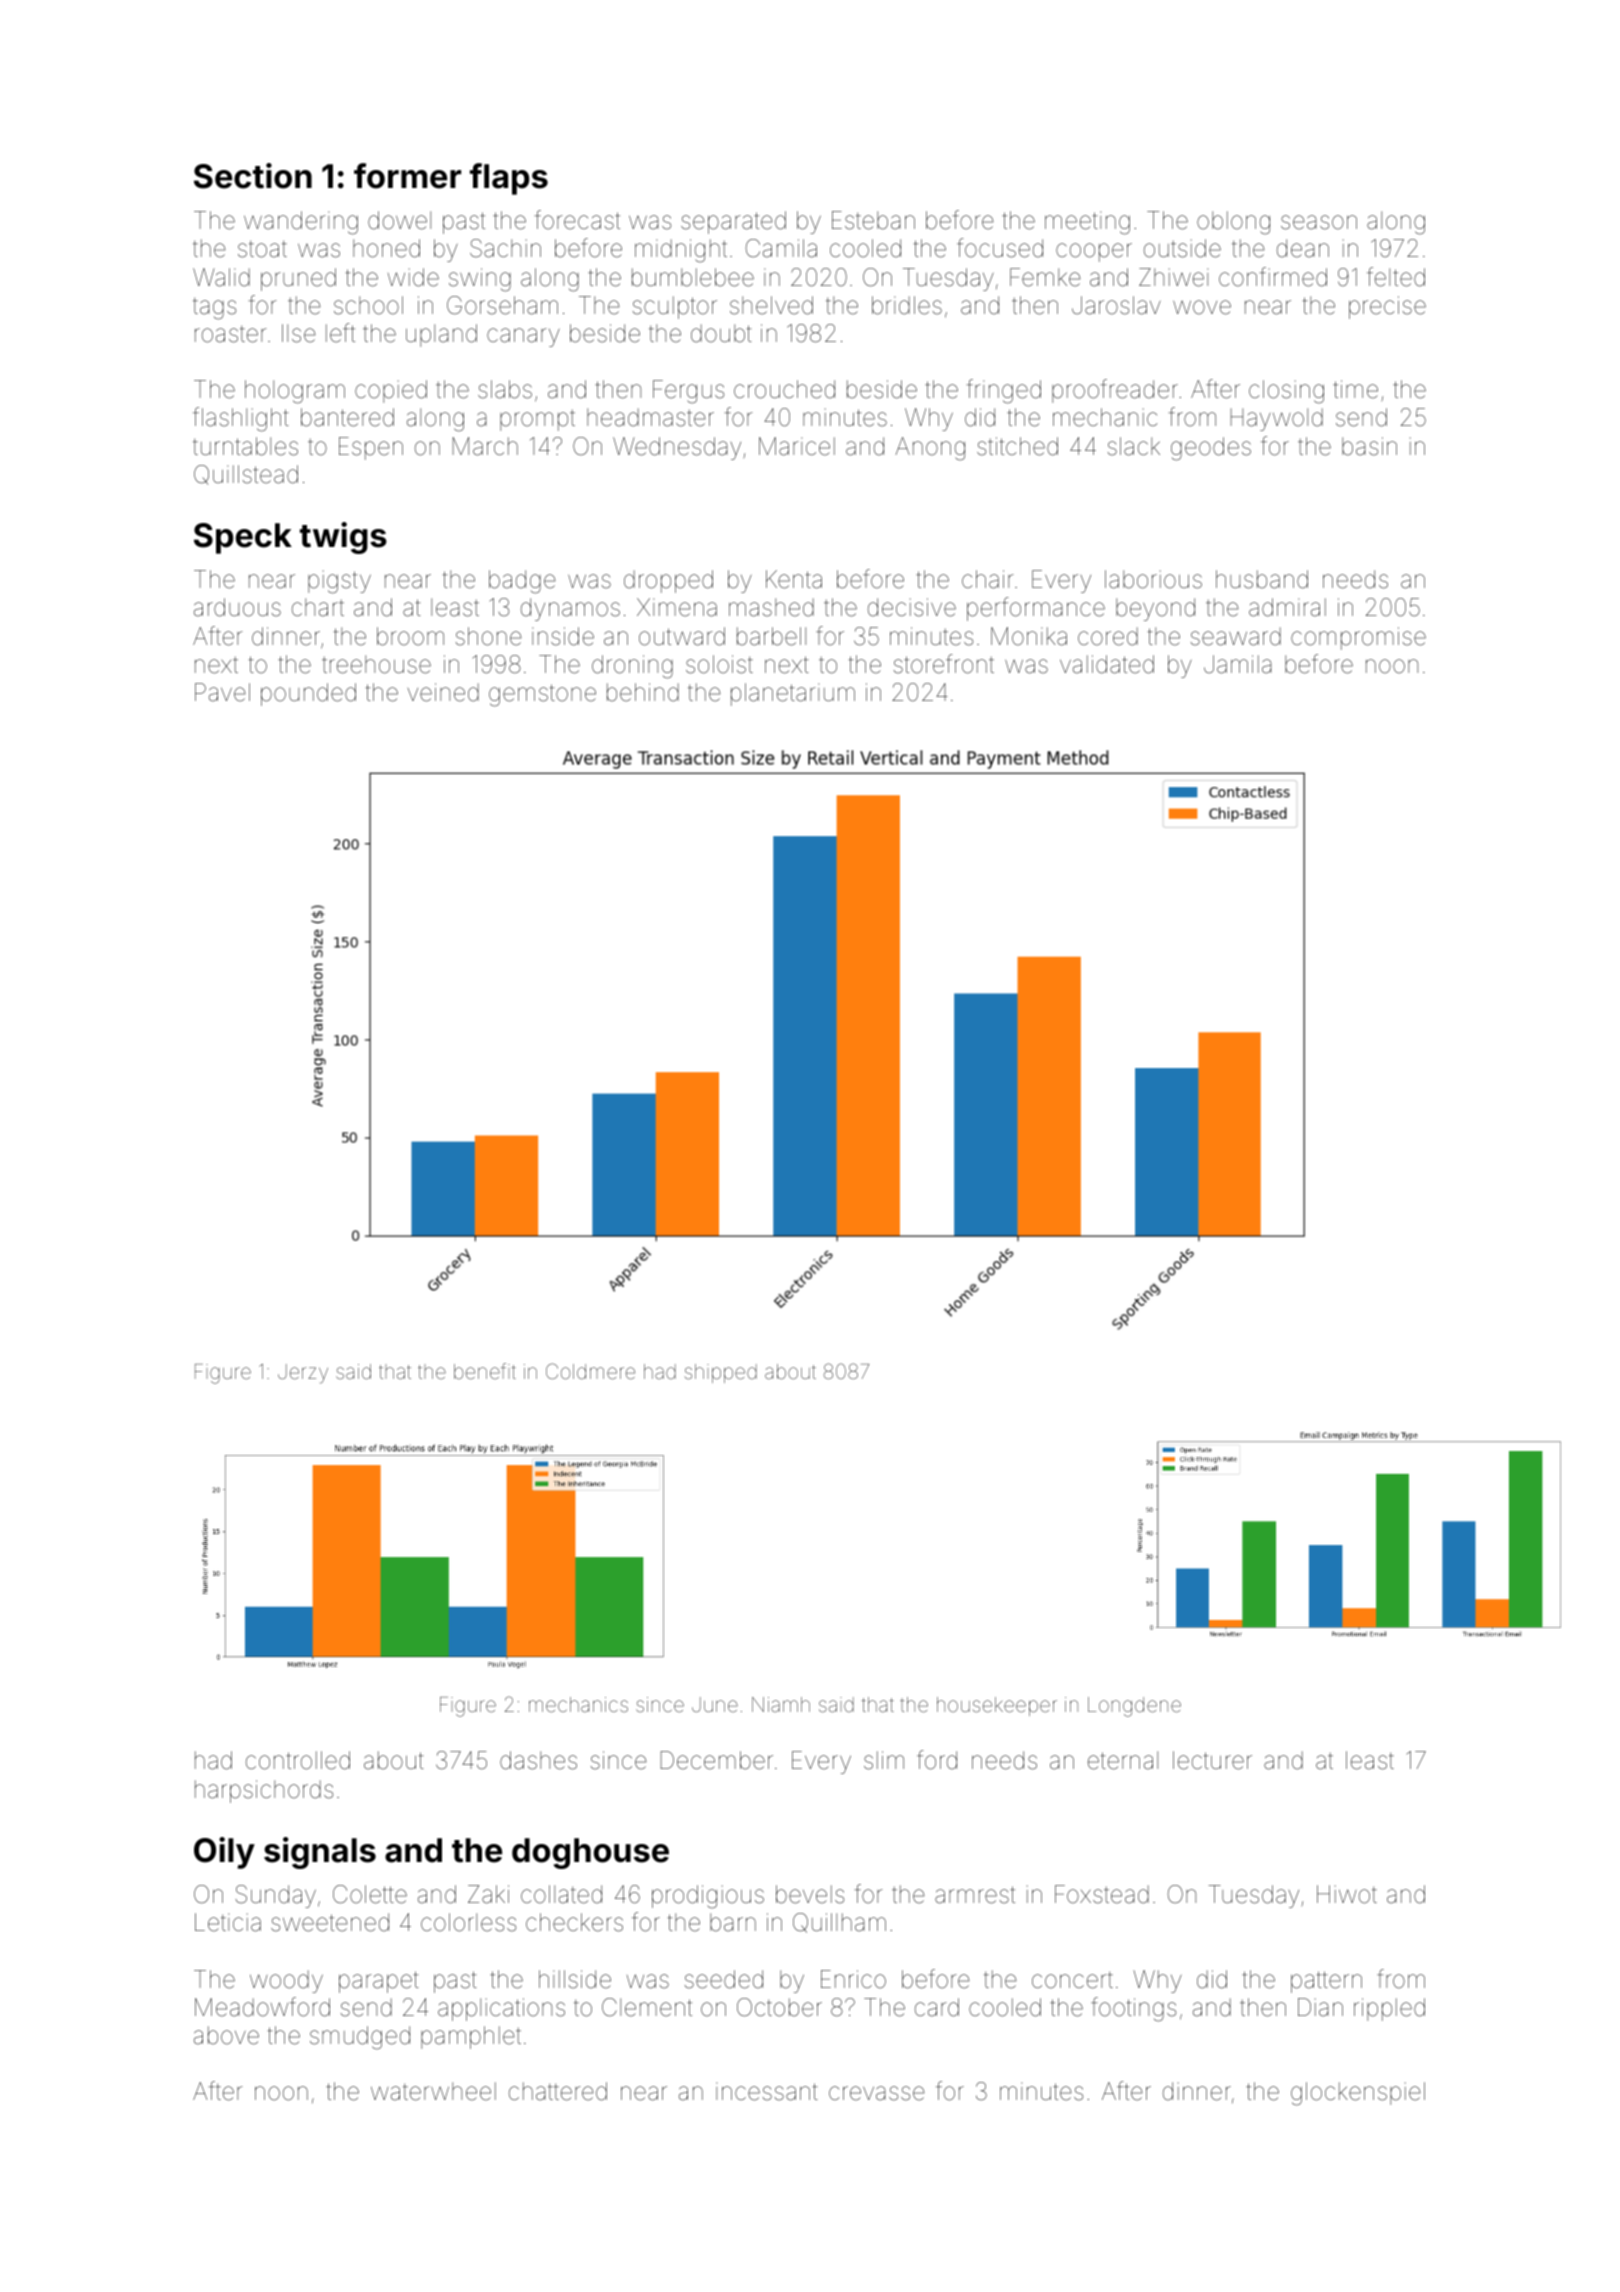 This screenshot has width=1620, height=2292. What do you see at coordinates (873, 220) in the screenshot?
I see `Esteban` at bounding box center [873, 220].
